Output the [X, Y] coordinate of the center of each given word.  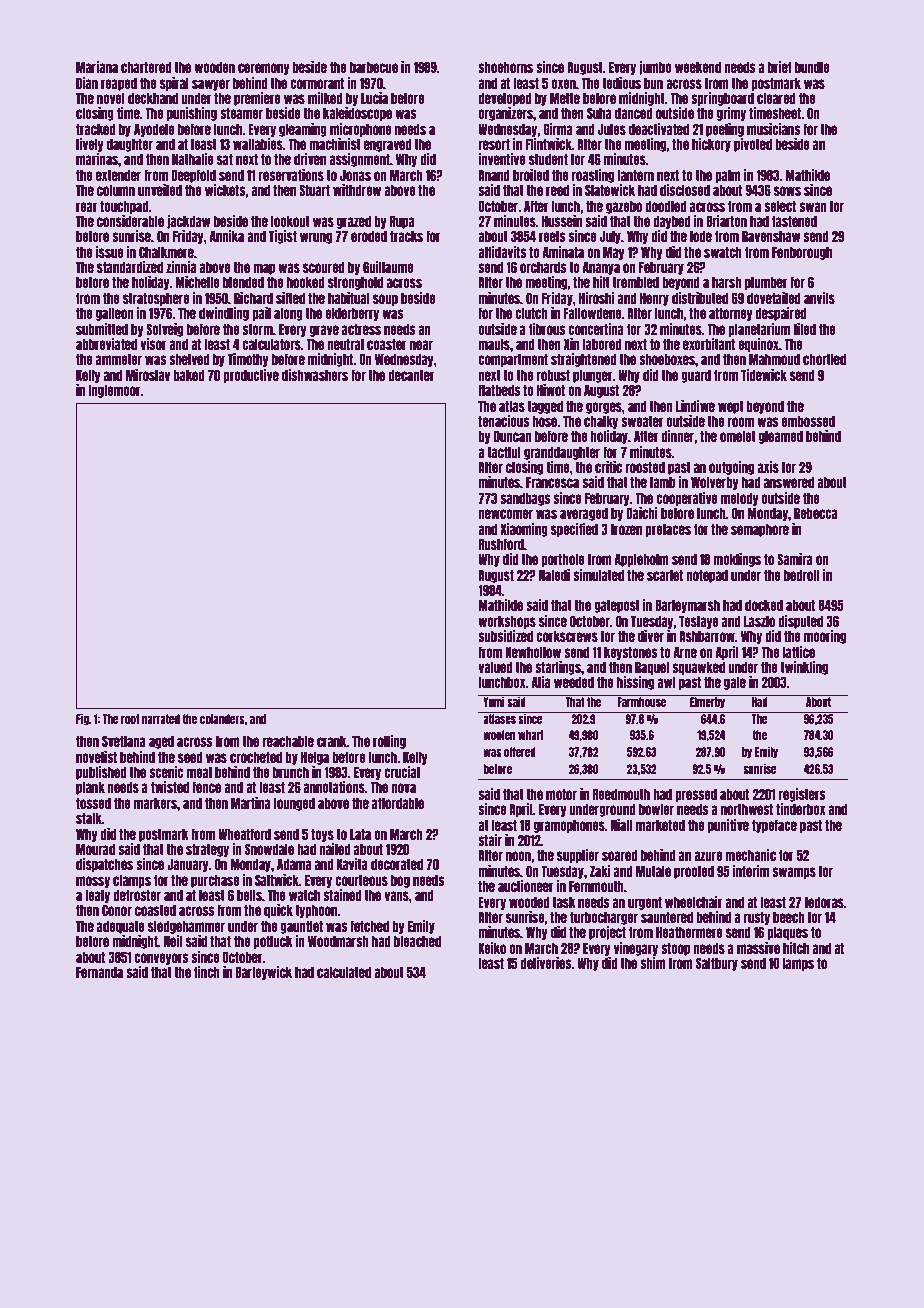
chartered [146, 67]
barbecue [374, 67]
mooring [825, 637]
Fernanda [99, 972]
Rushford [501, 544]
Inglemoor [115, 391]
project [607, 933]
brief [780, 67]
